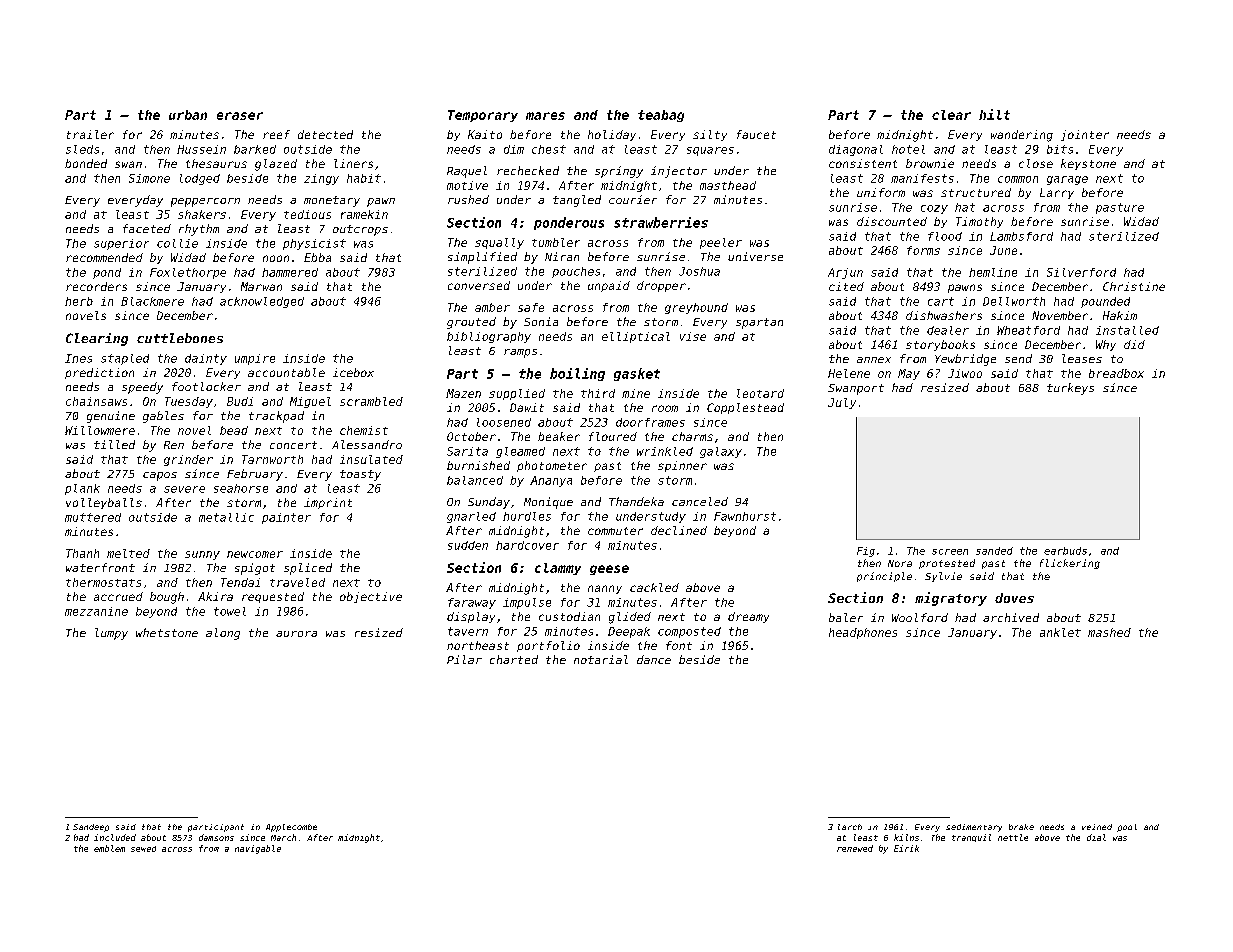 The image size is (1233, 952). I want to click on bibliography, so click(489, 337).
